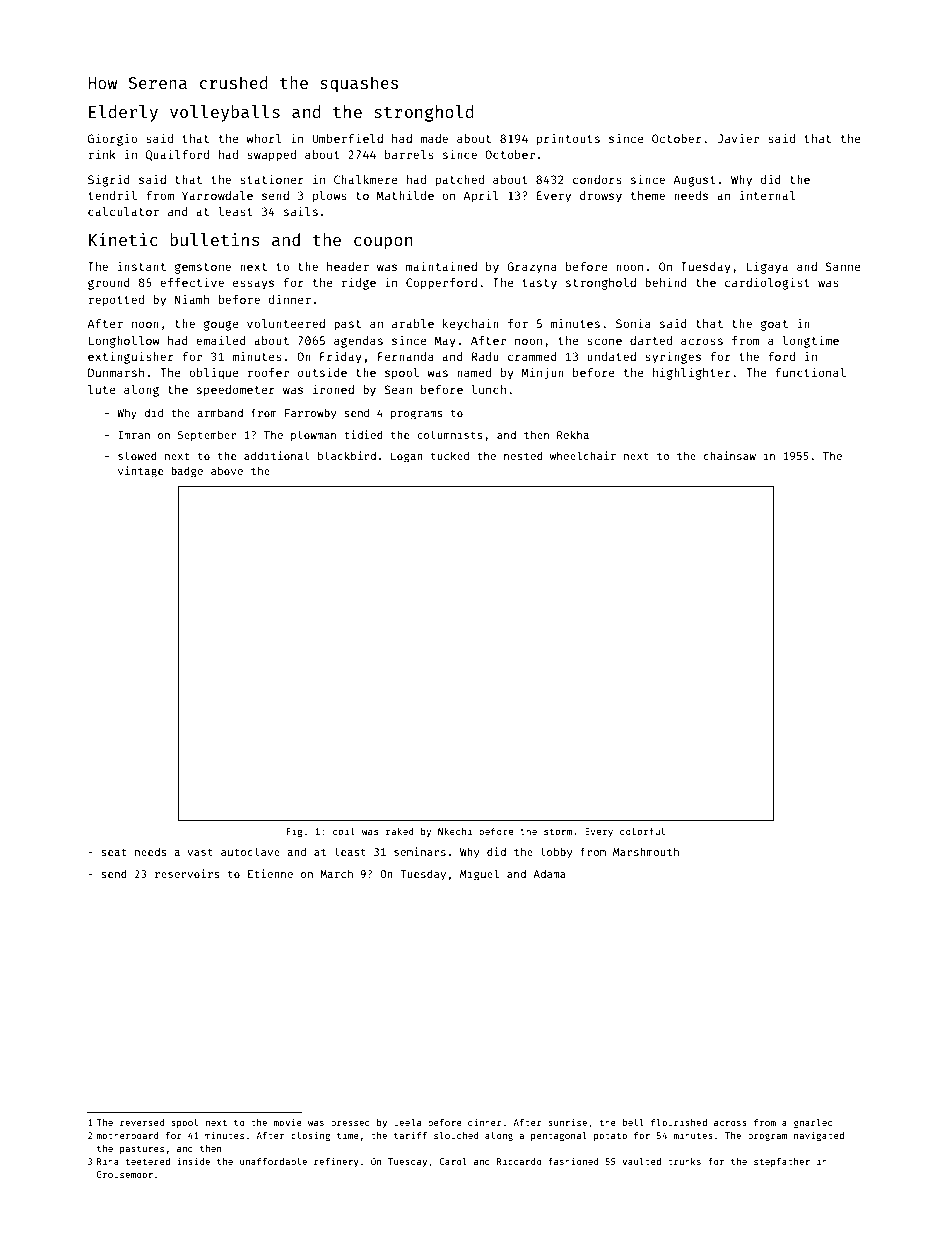  I want to click on Sanne, so click(843, 266).
